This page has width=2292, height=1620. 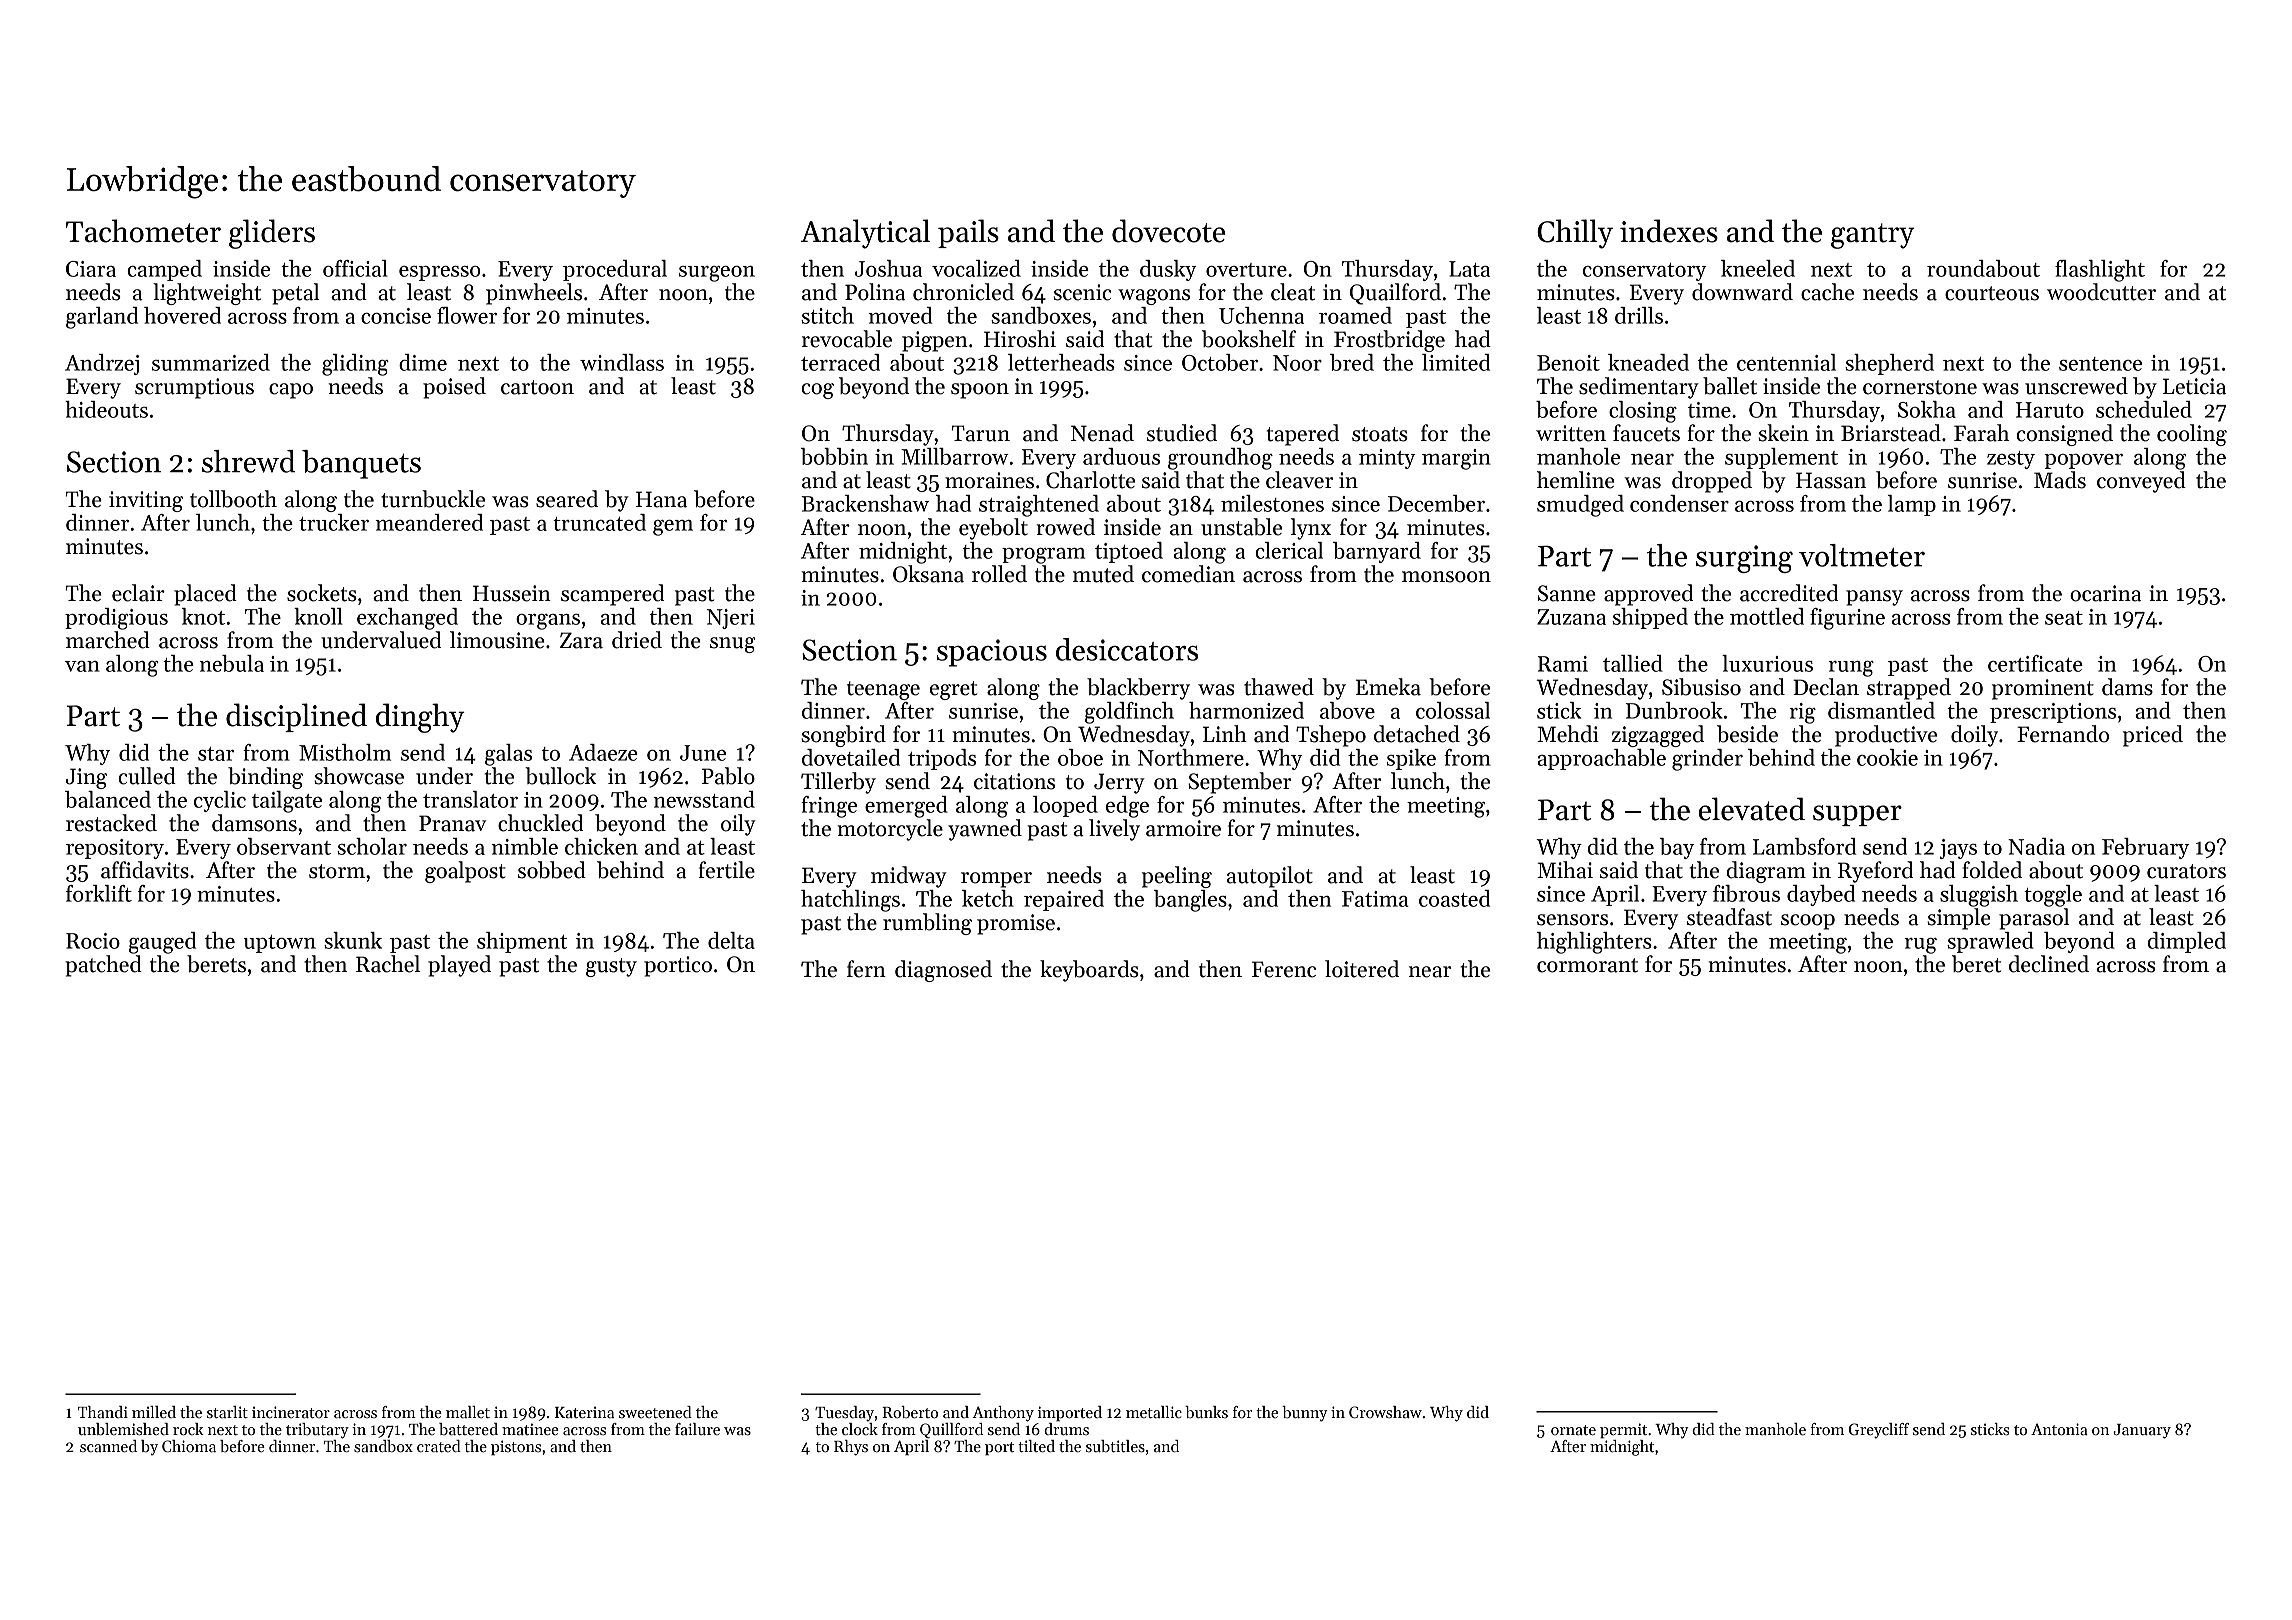 What do you see at coordinates (233, 499) in the page?
I see `tollbooth` at bounding box center [233, 499].
